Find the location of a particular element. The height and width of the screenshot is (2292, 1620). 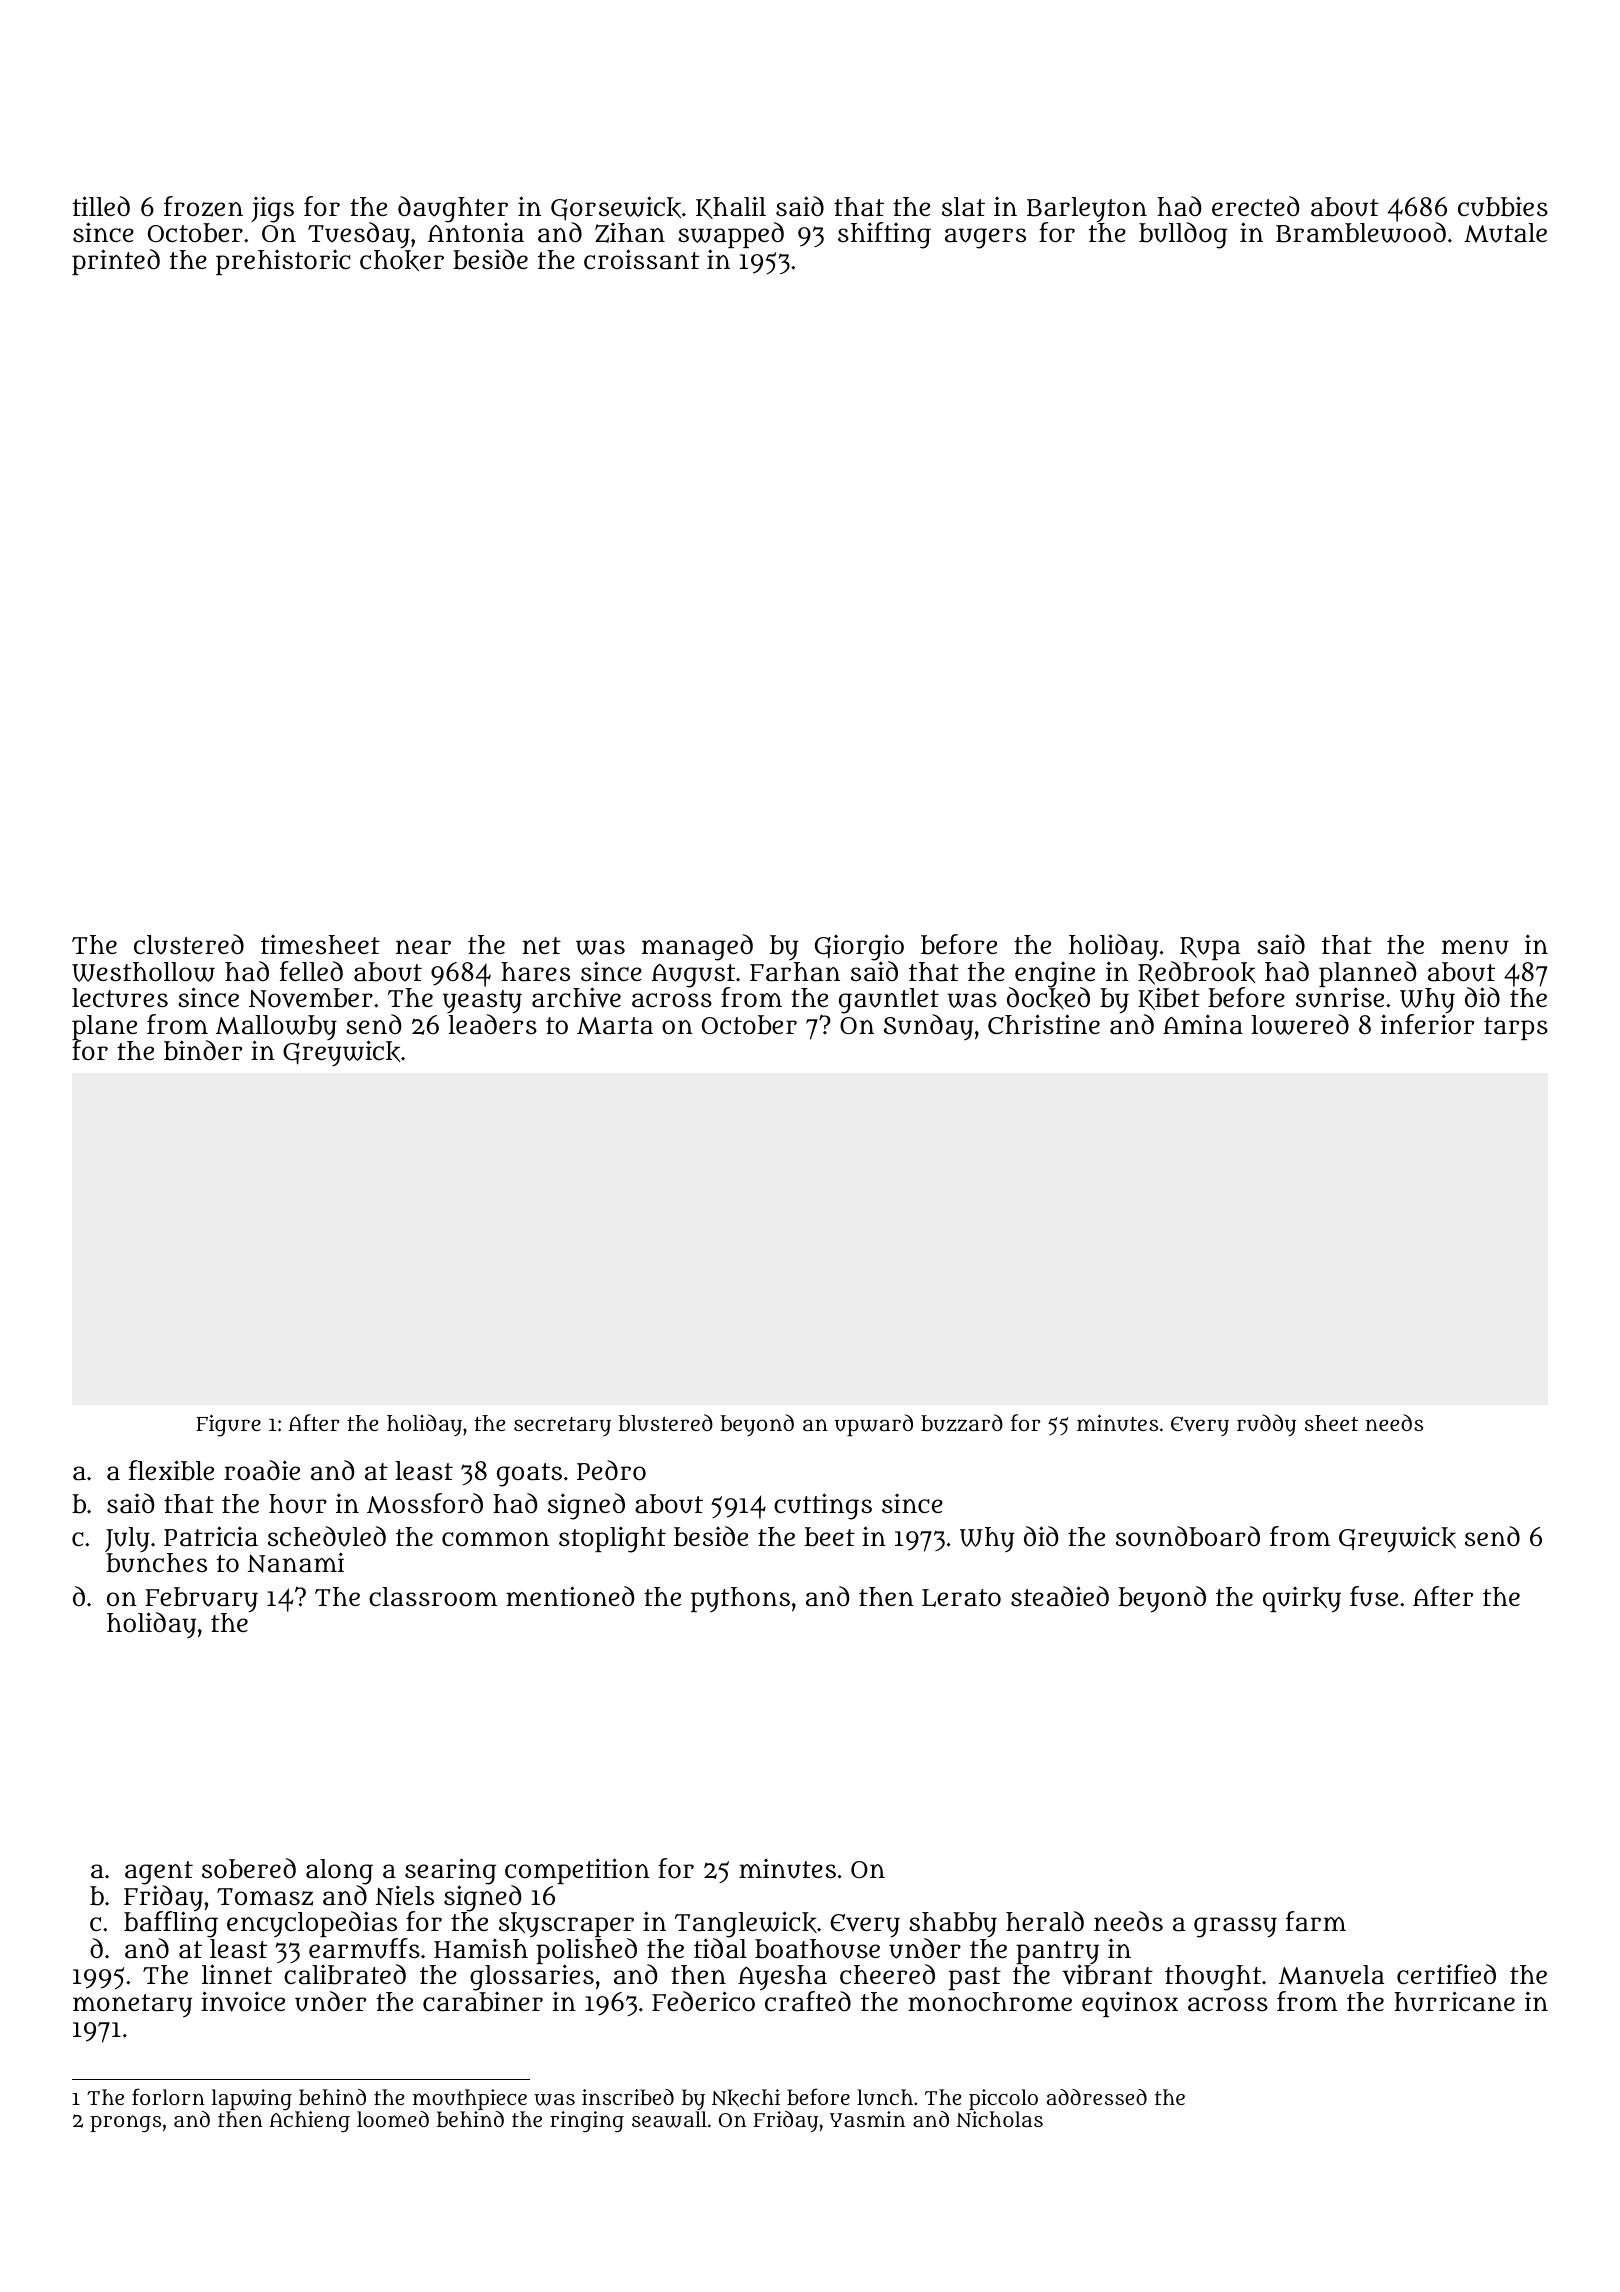

clustered is located at coordinates (189, 944).
